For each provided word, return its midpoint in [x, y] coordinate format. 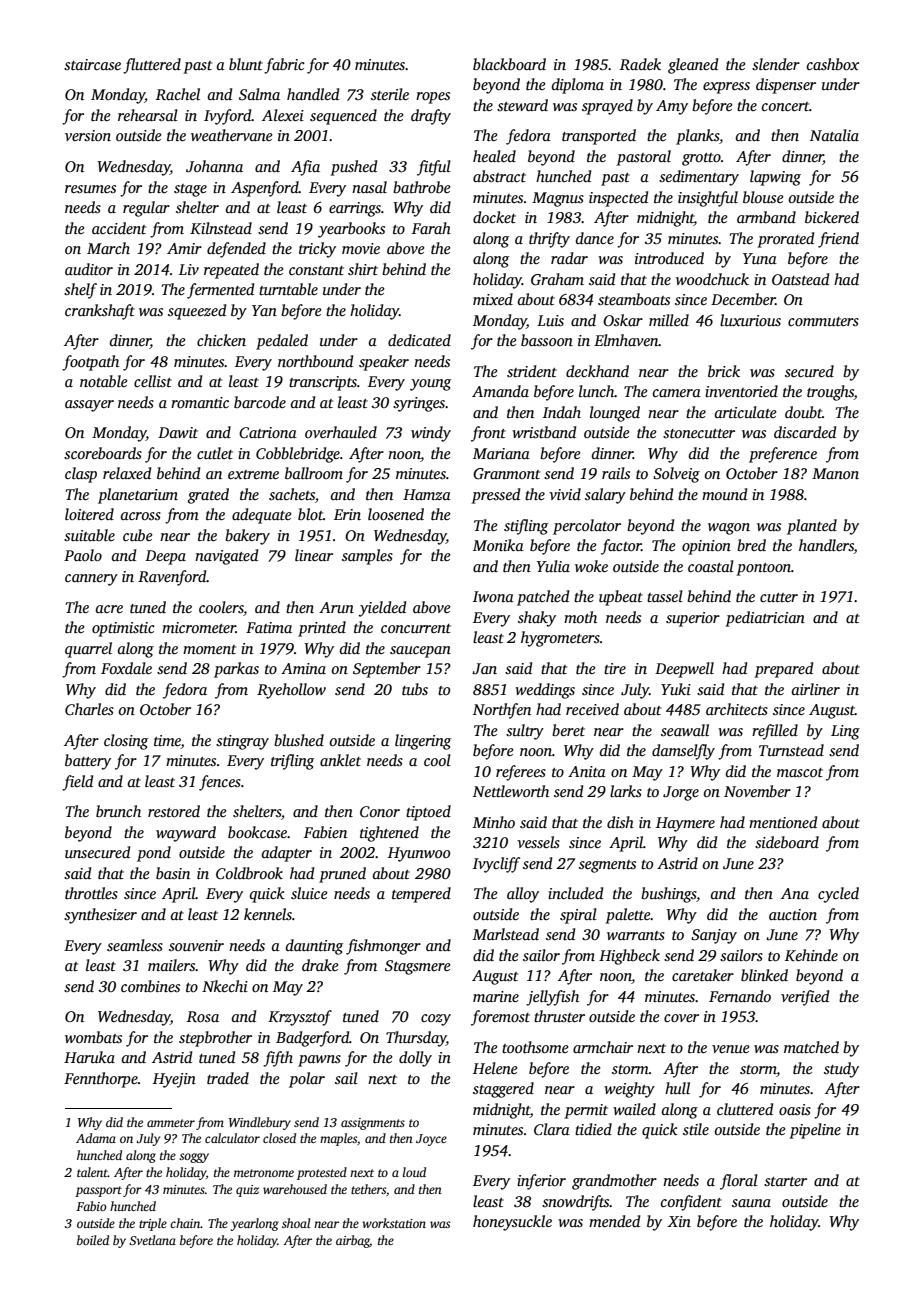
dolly [415, 1059]
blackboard [509, 64]
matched [811, 1047]
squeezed [197, 312]
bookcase [257, 832]
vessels [538, 842]
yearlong [254, 1224]
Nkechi [225, 986]
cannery [91, 580]
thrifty [549, 240]
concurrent [416, 628]
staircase [92, 64]
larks [626, 791]
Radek [640, 64]
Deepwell [684, 670]
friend [838, 240]
